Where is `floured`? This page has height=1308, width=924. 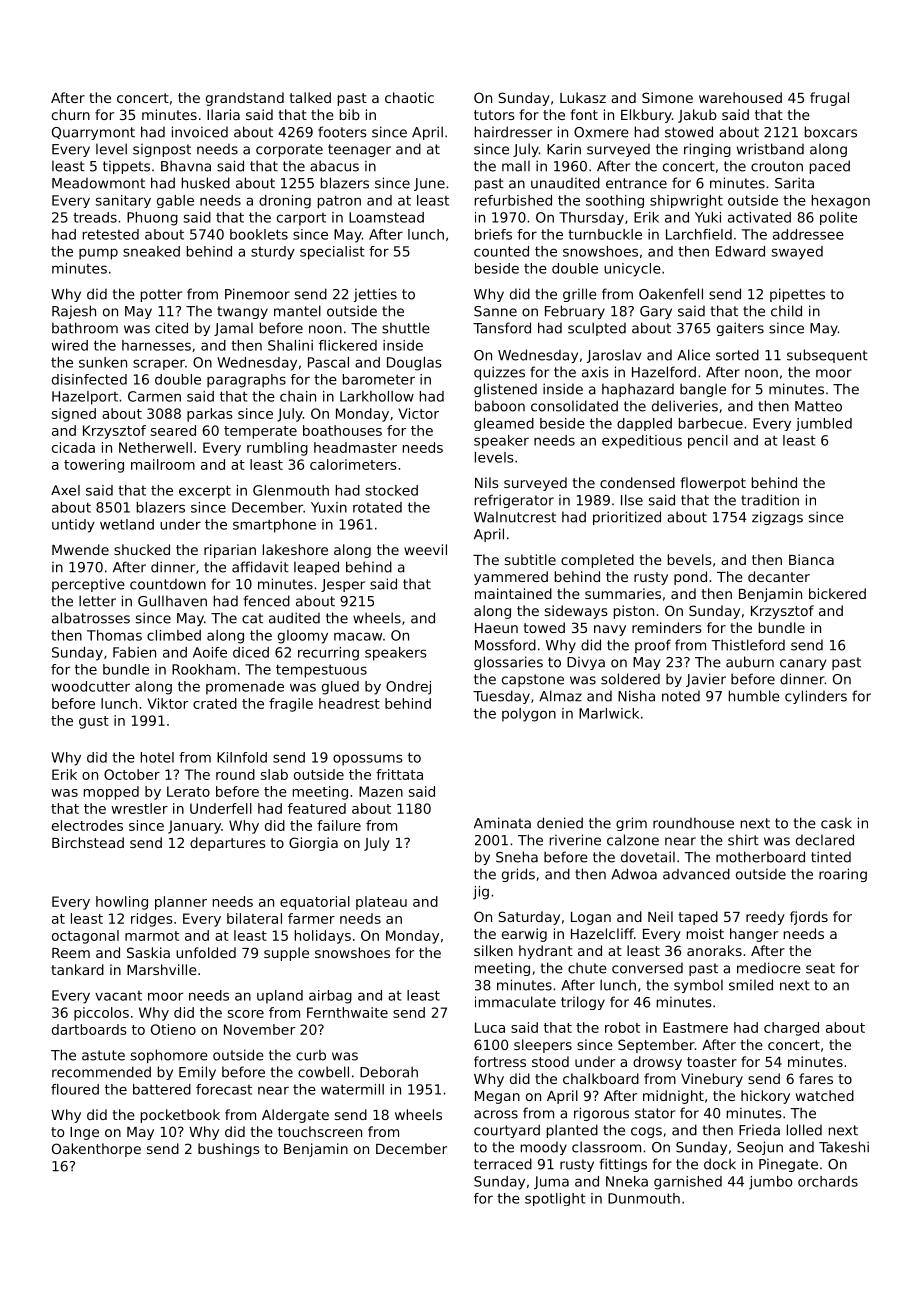
floured is located at coordinates (75, 1089).
